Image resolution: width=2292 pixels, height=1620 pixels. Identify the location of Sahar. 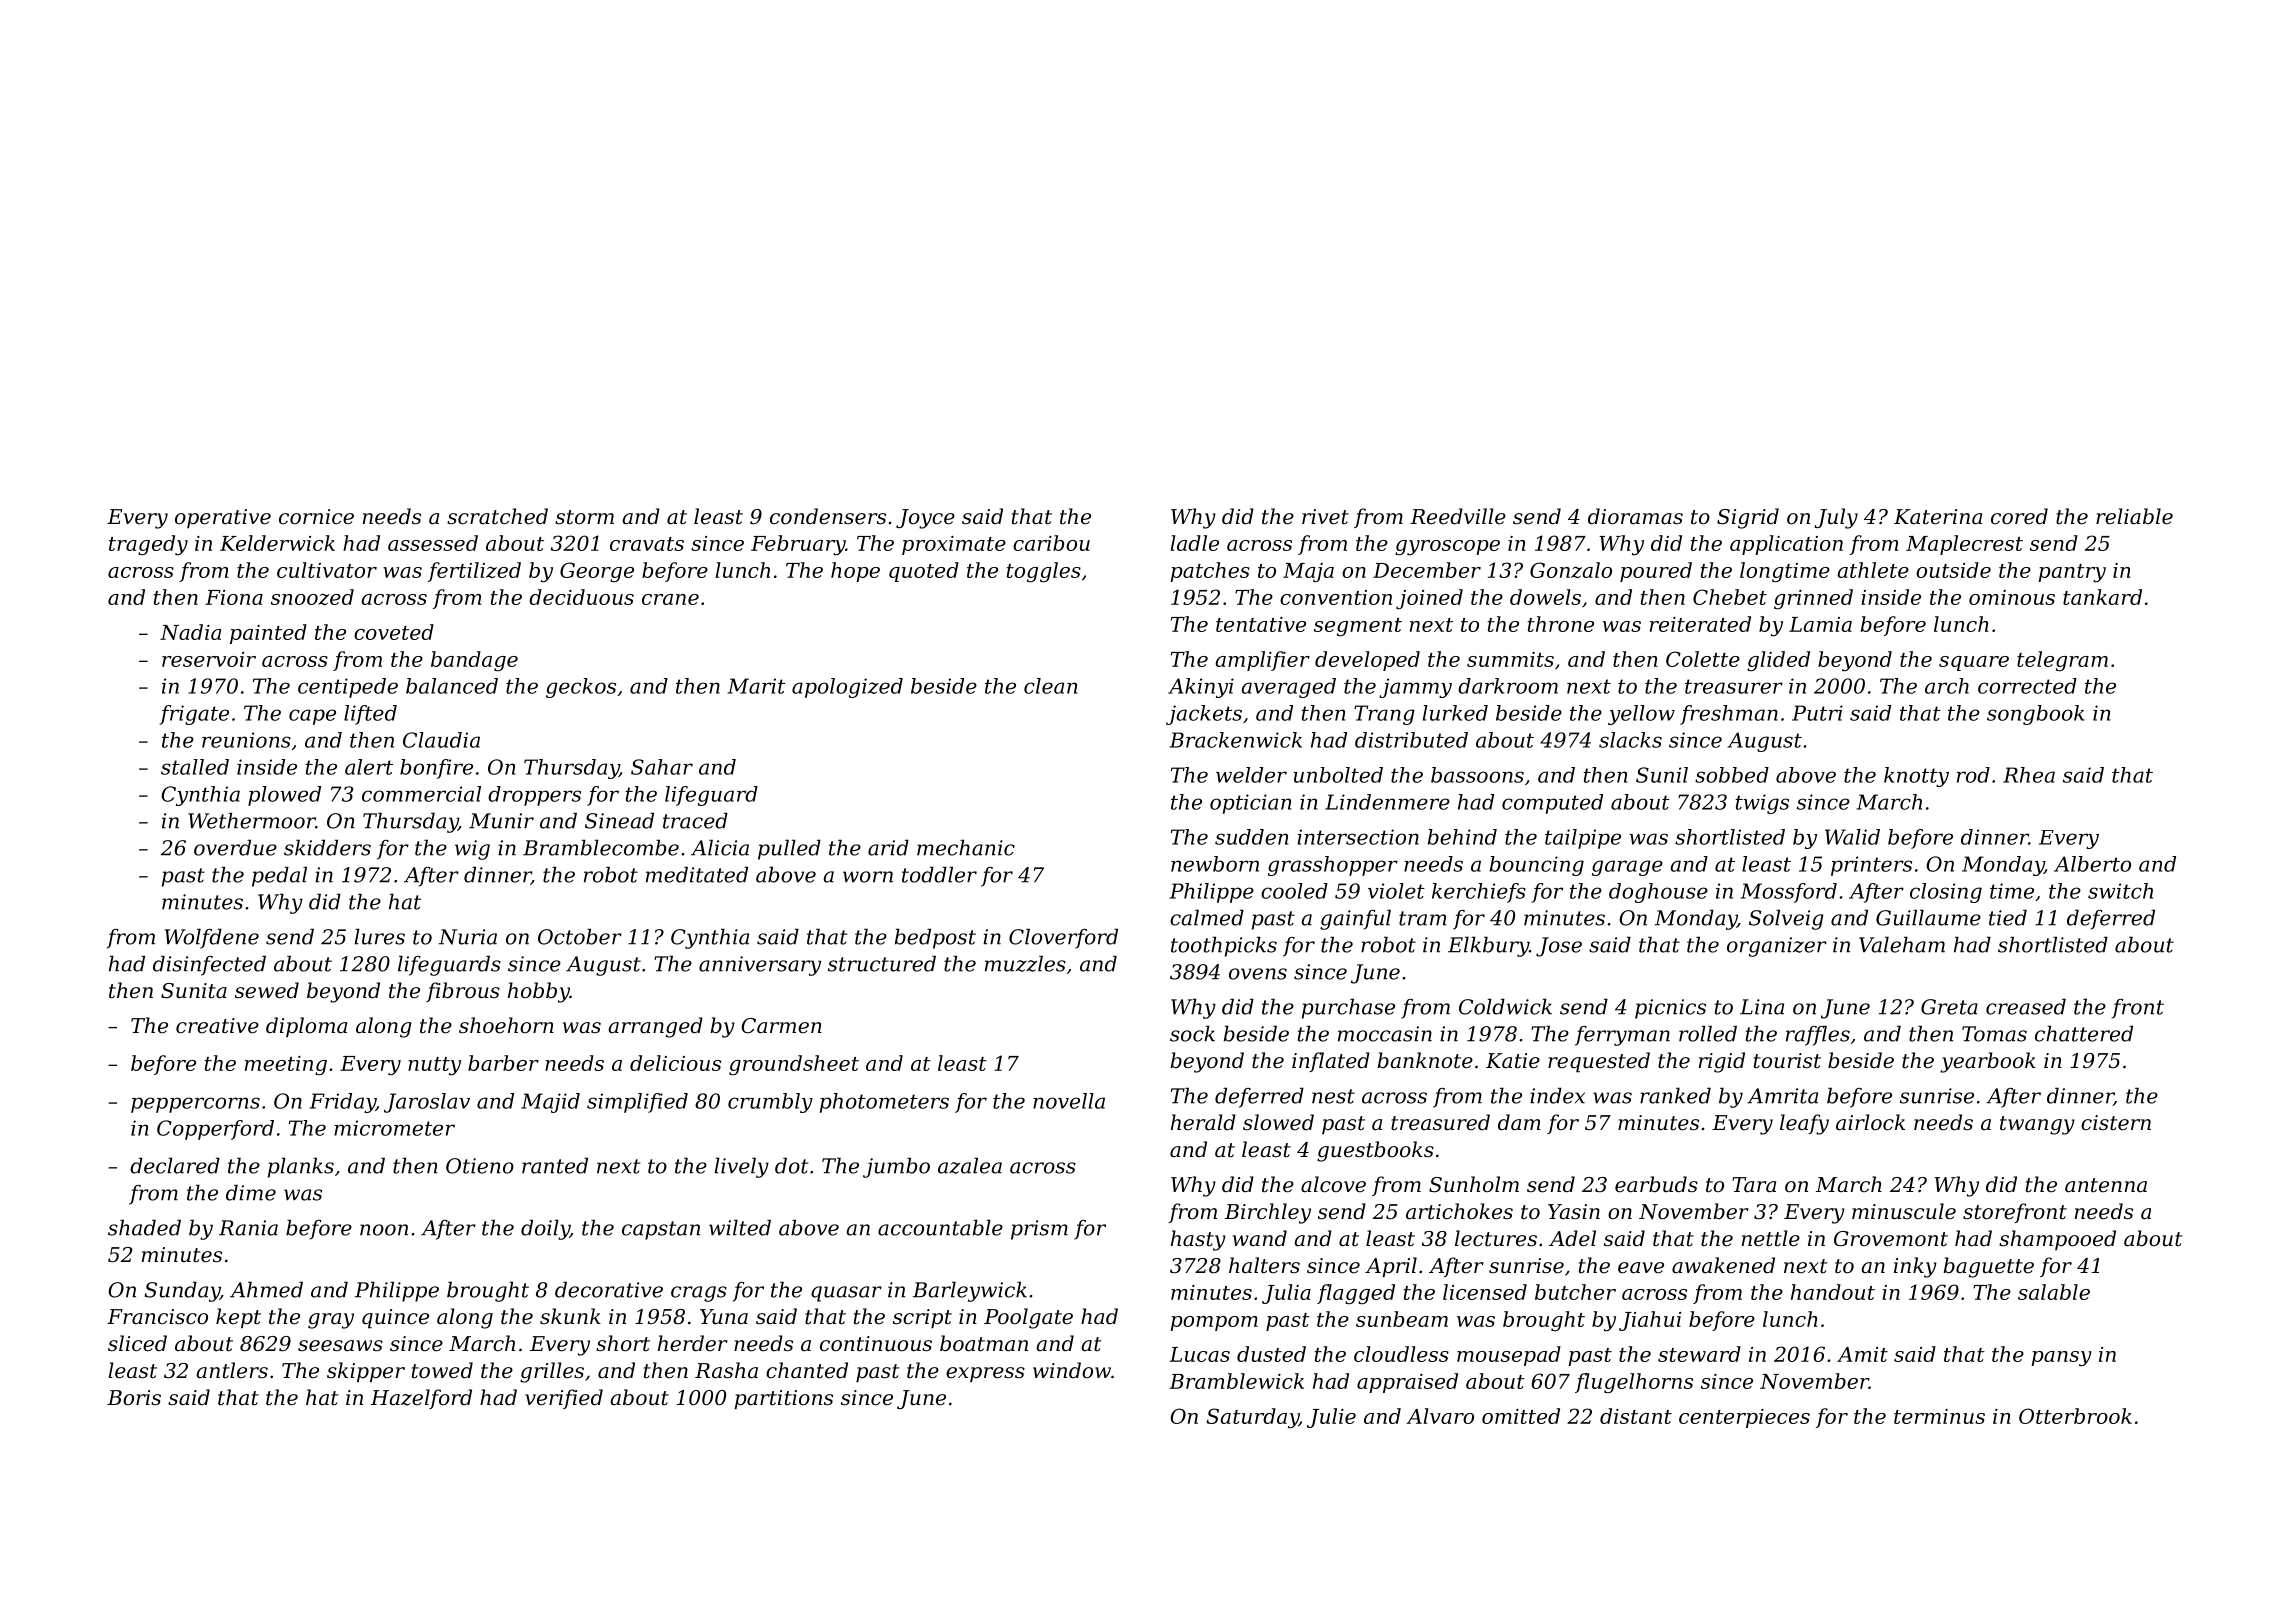
(662, 767).
